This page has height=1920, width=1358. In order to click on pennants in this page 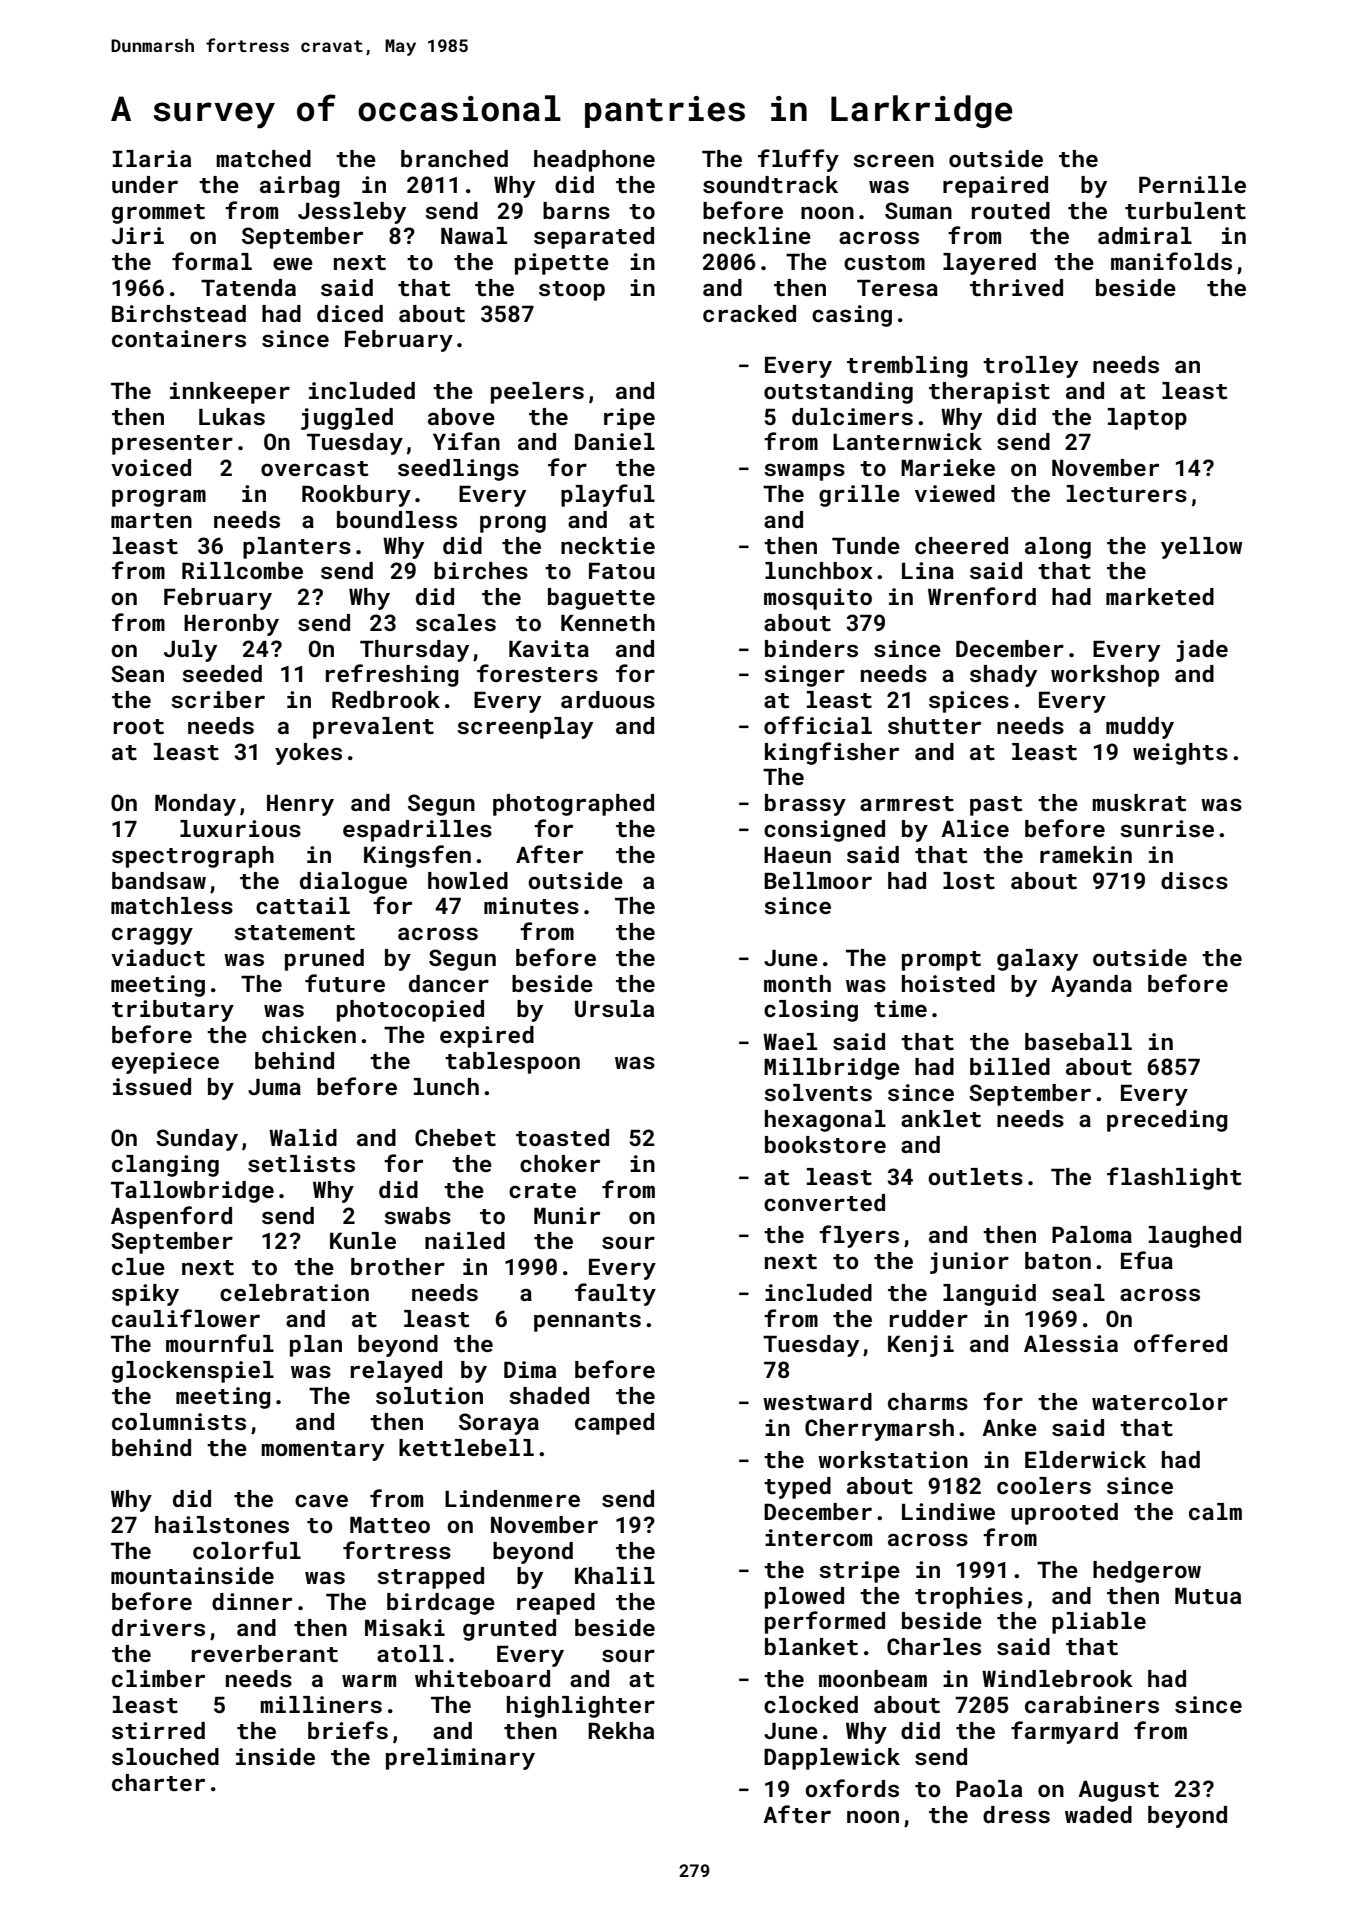, I will do `click(587, 1322)`.
